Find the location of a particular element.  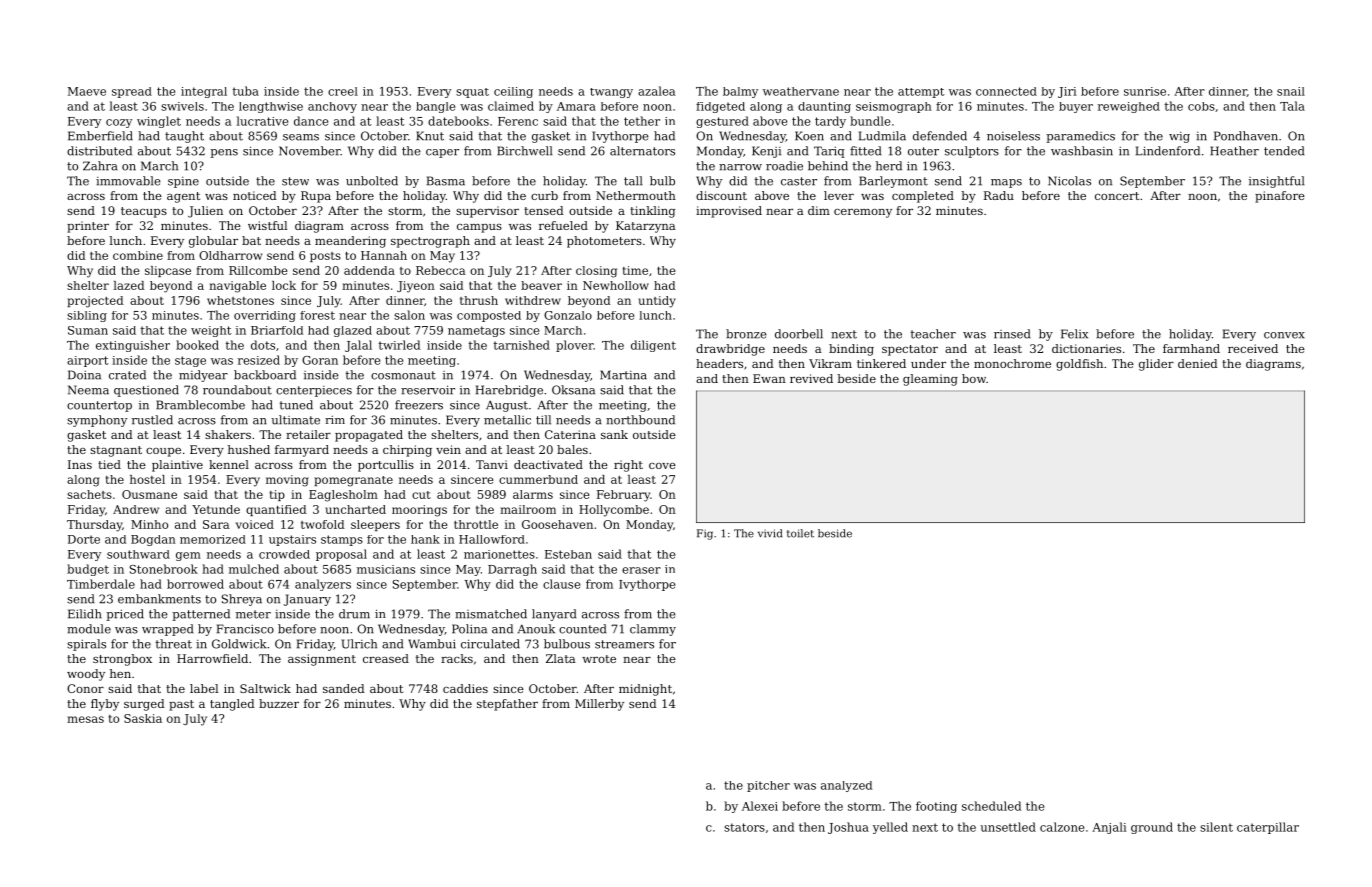

stepfather is located at coordinates (507, 705).
